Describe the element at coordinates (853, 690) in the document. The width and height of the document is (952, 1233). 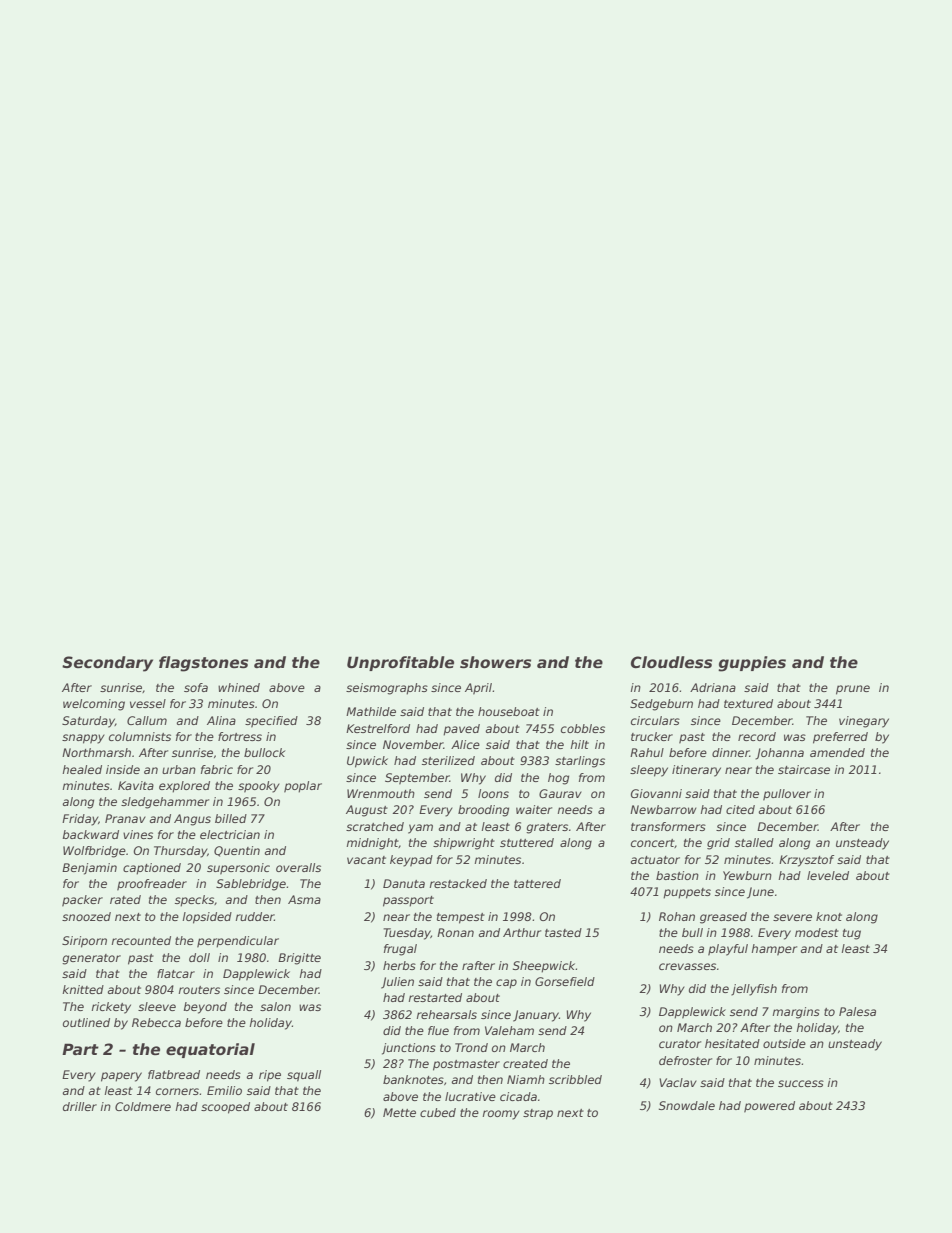
I see `prune` at that location.
